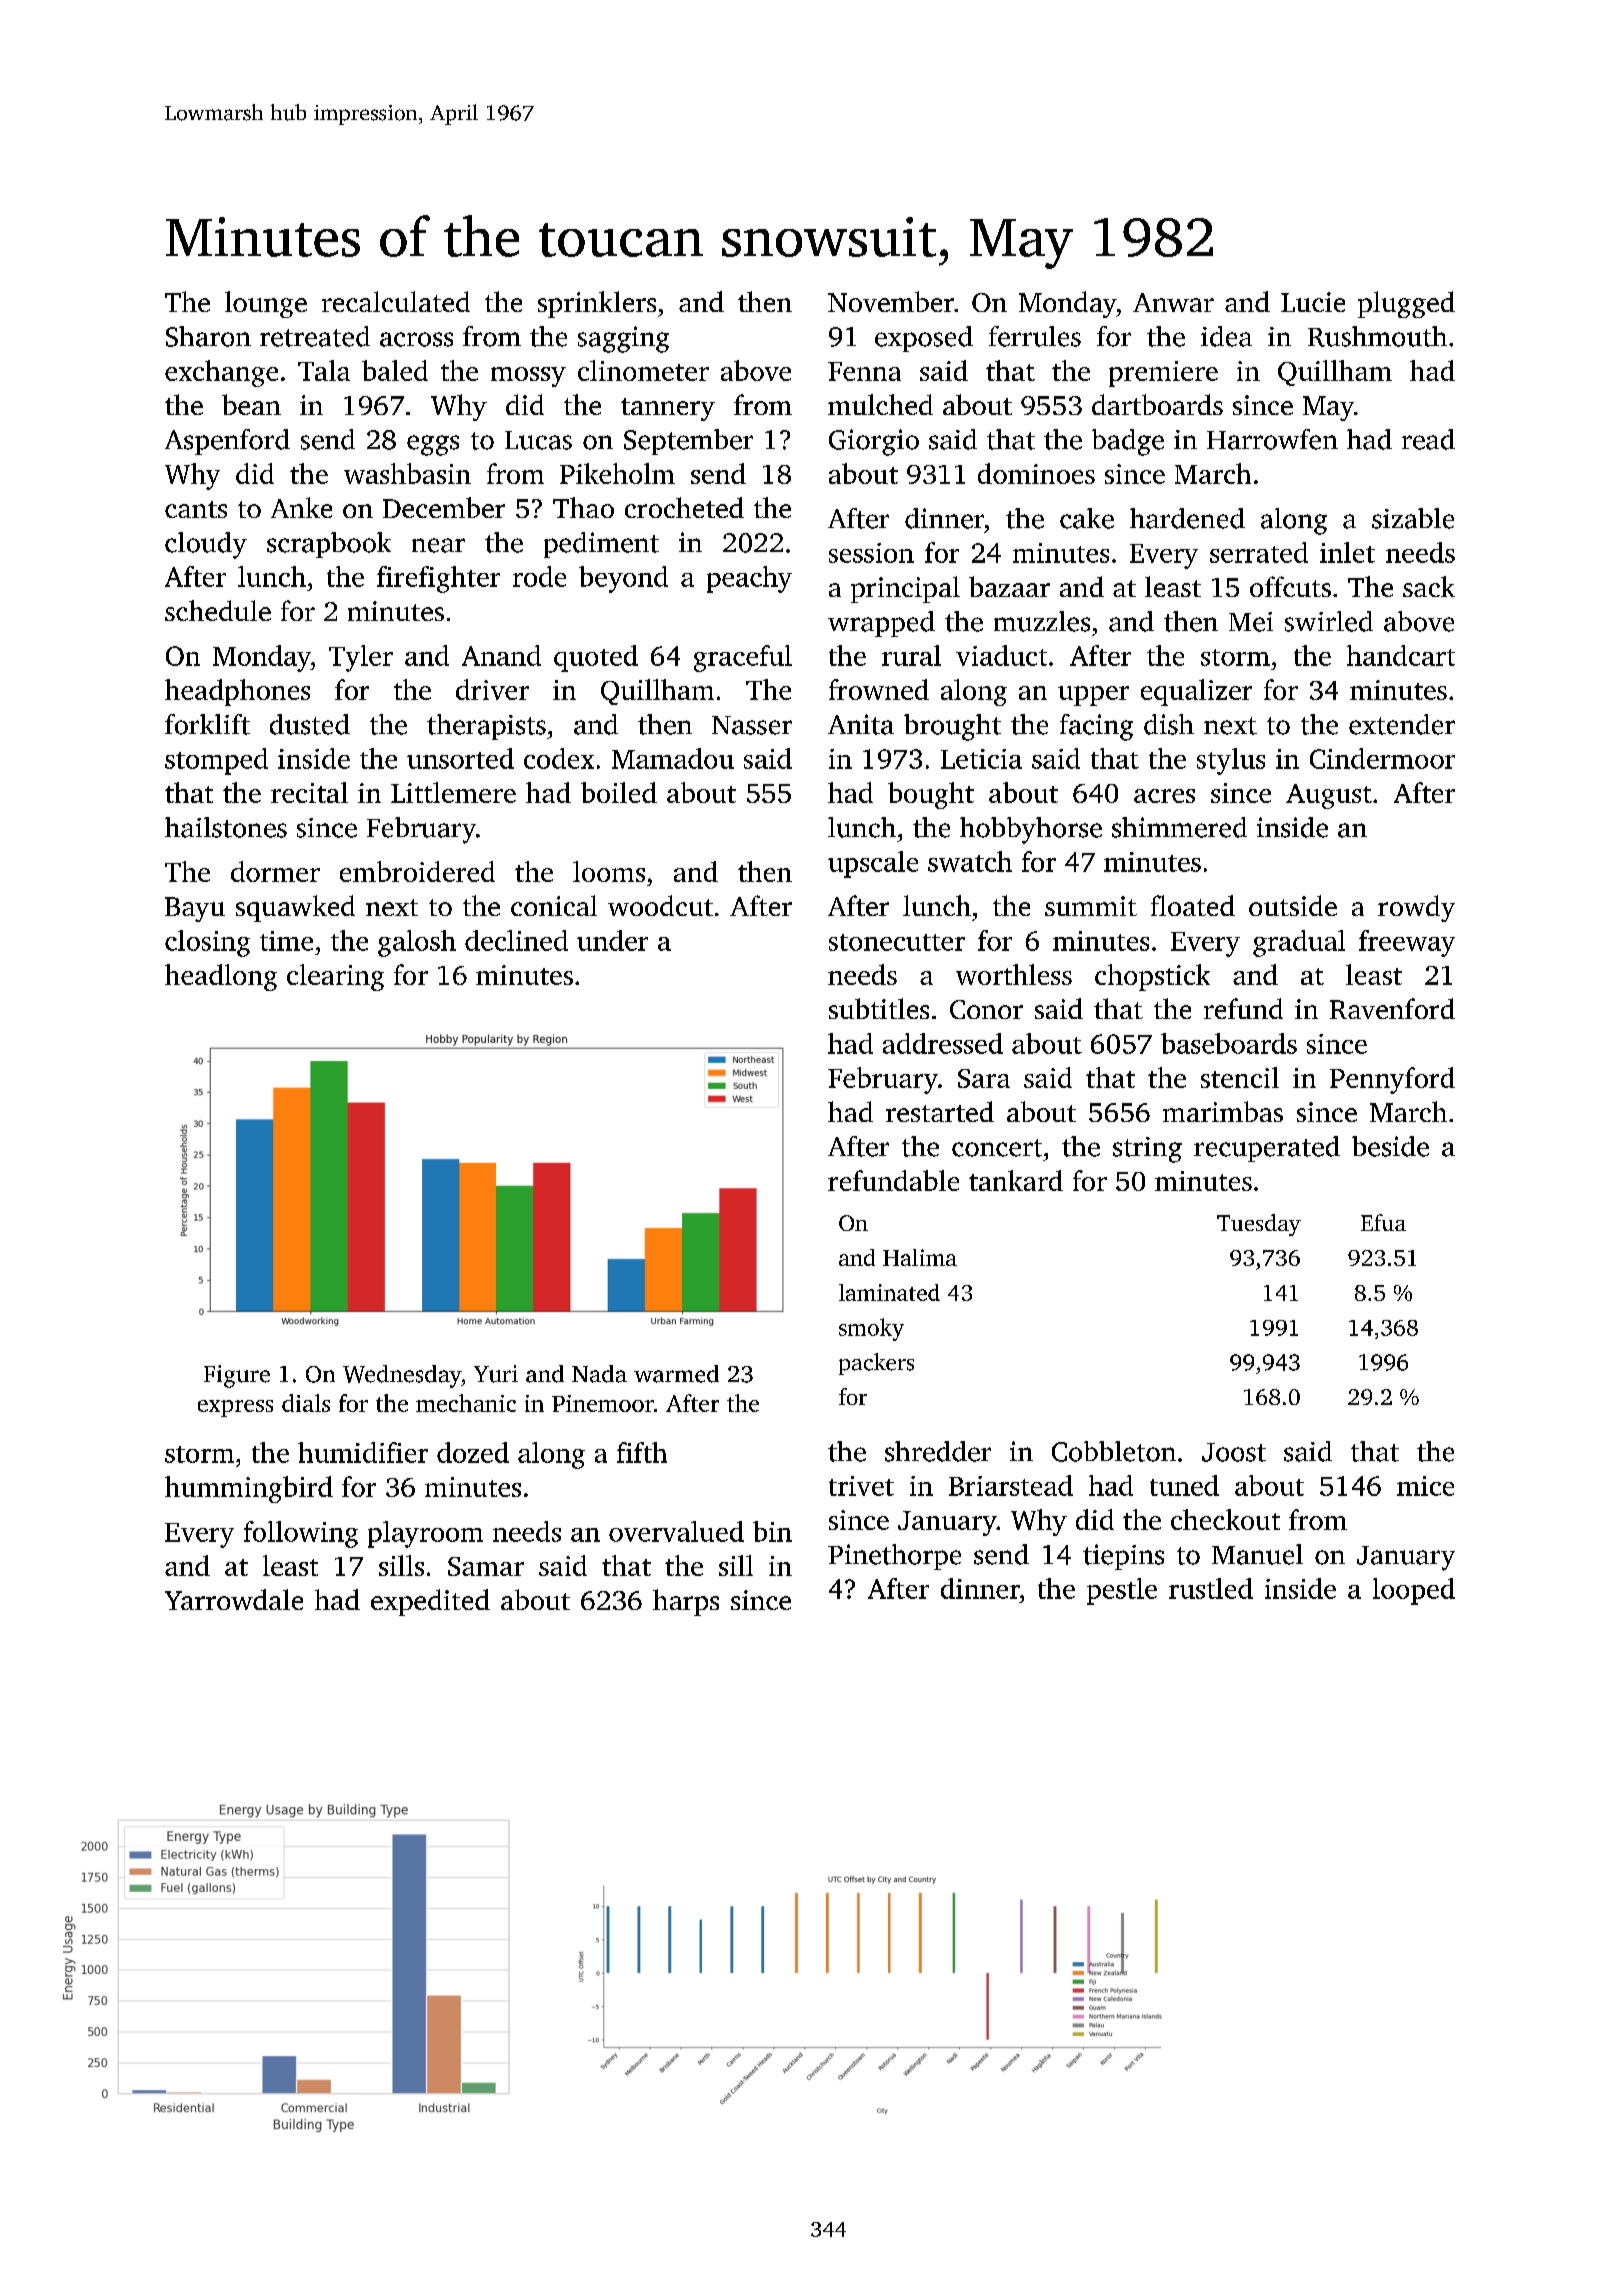  Describe the element at coordinates (221, 373) in the page. I see `exchange` at that location.
